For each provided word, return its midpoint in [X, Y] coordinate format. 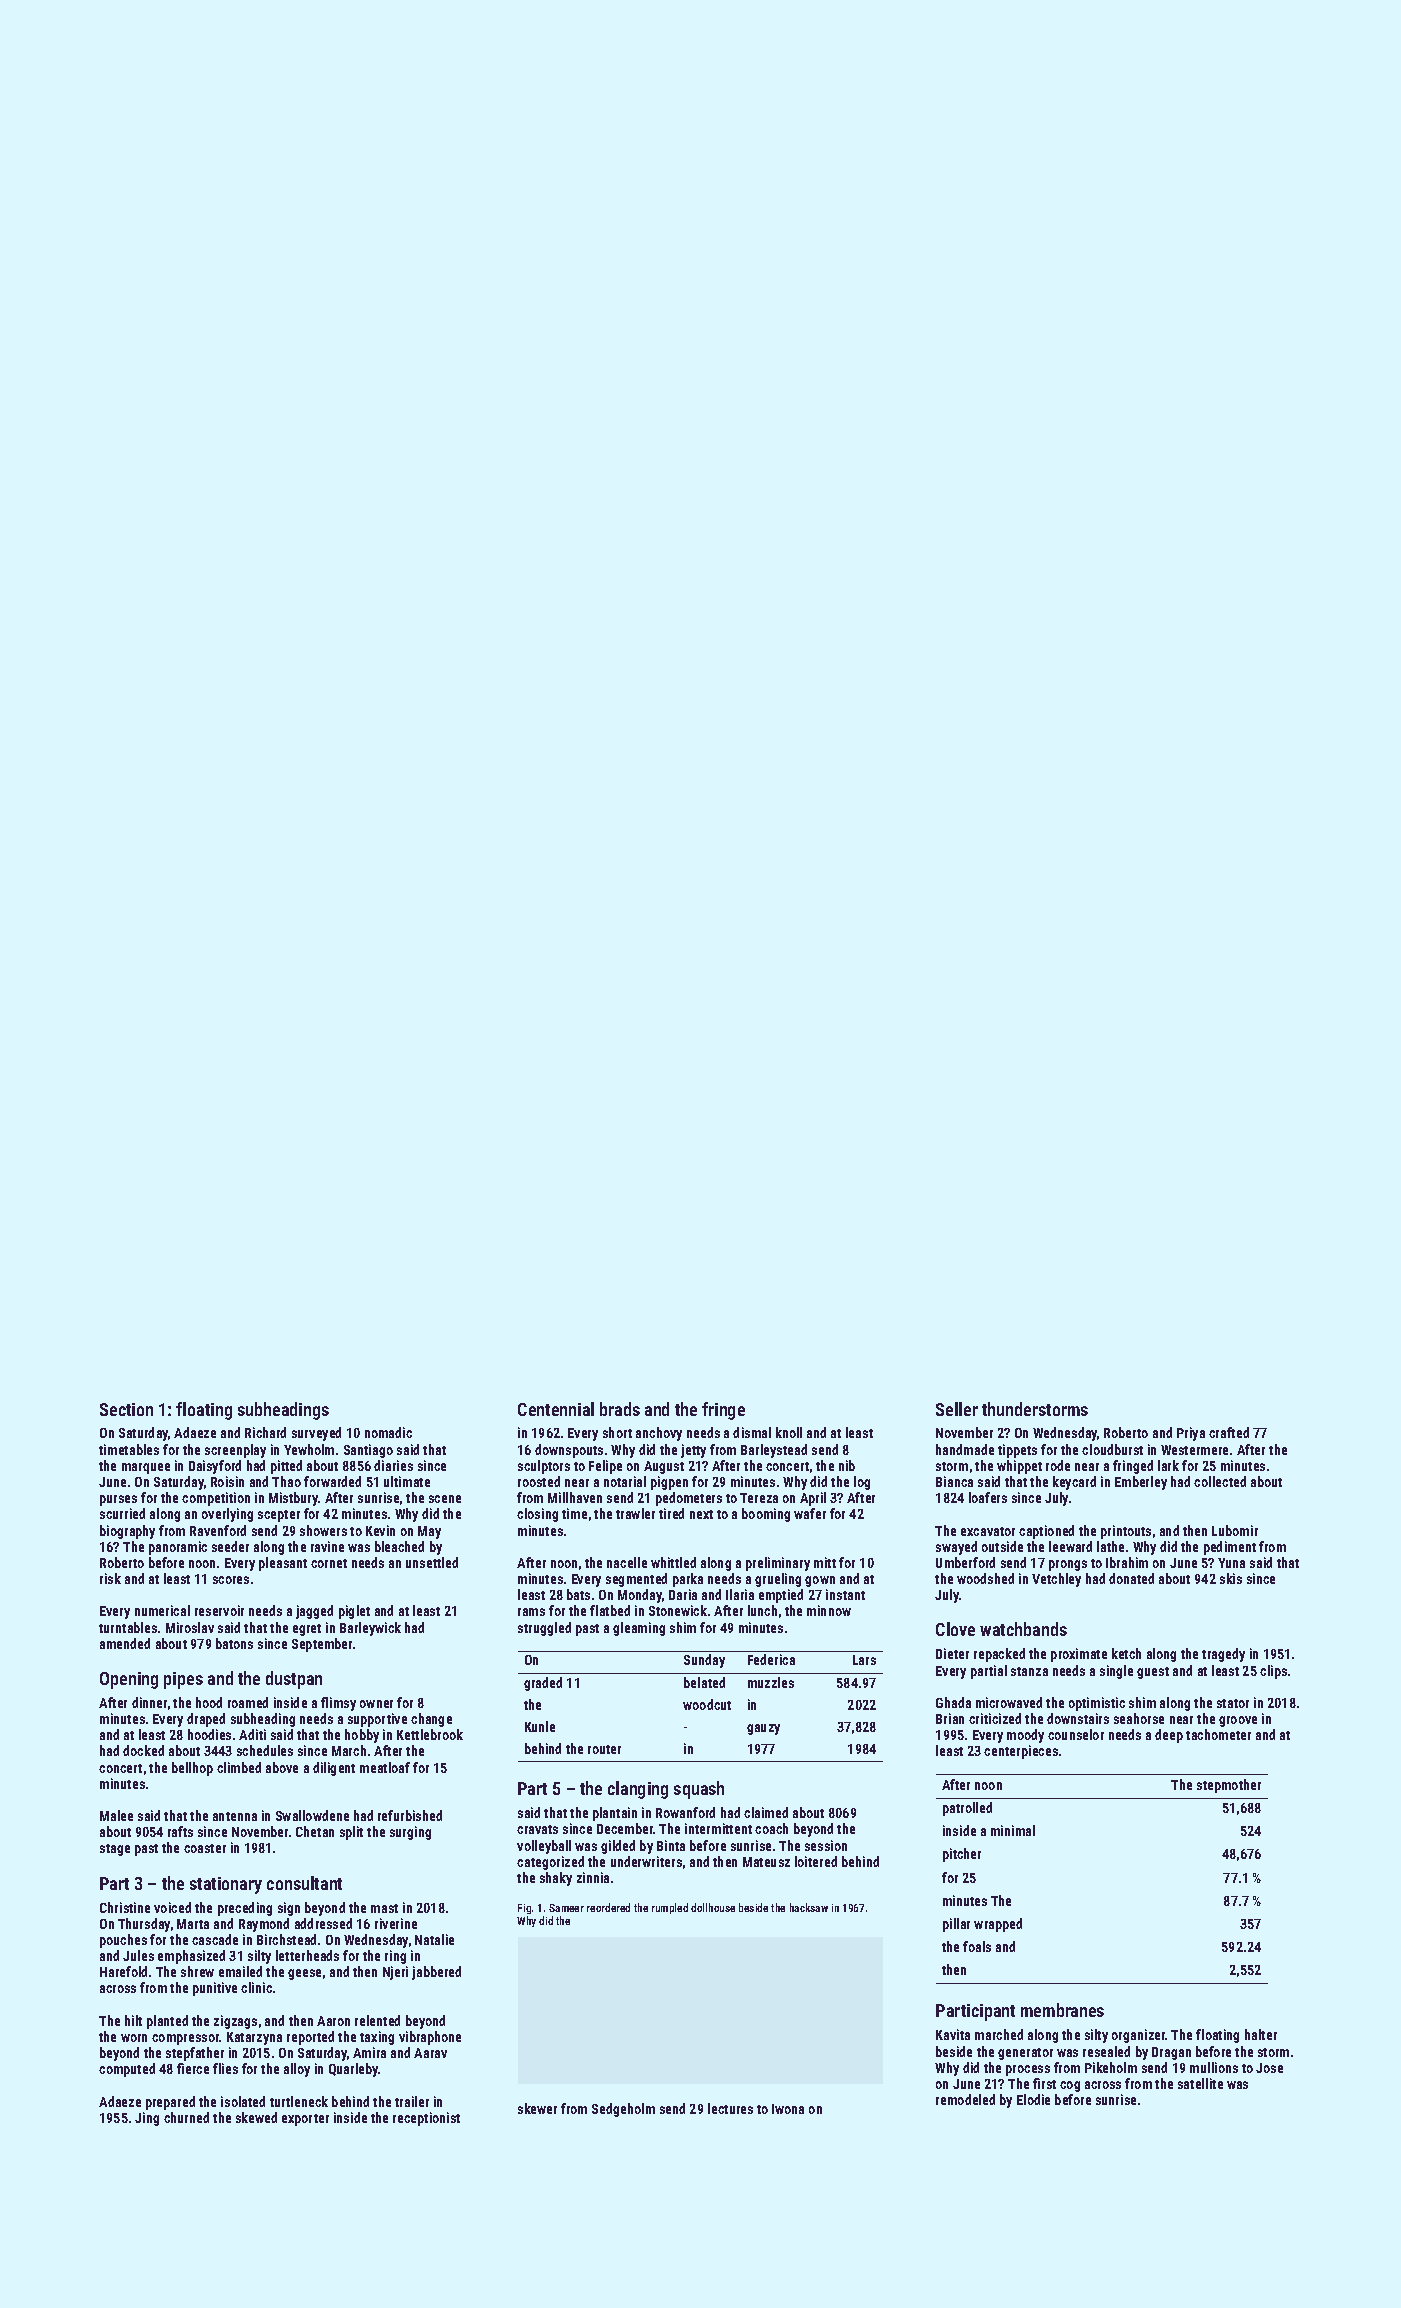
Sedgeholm [623, 2110]
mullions [1214, 2067]
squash [699, 1790]
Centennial [556, 1409]
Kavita [953, 2034]
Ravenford [218, 1530]
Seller [957, 1409]
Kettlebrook [430, 1734]
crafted [1229, 1432]
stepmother [1229, 1786]
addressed [323, 1923]
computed [127, 2070]
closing [537, 1515]
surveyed [316, 1434]
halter [1261, 2034]
